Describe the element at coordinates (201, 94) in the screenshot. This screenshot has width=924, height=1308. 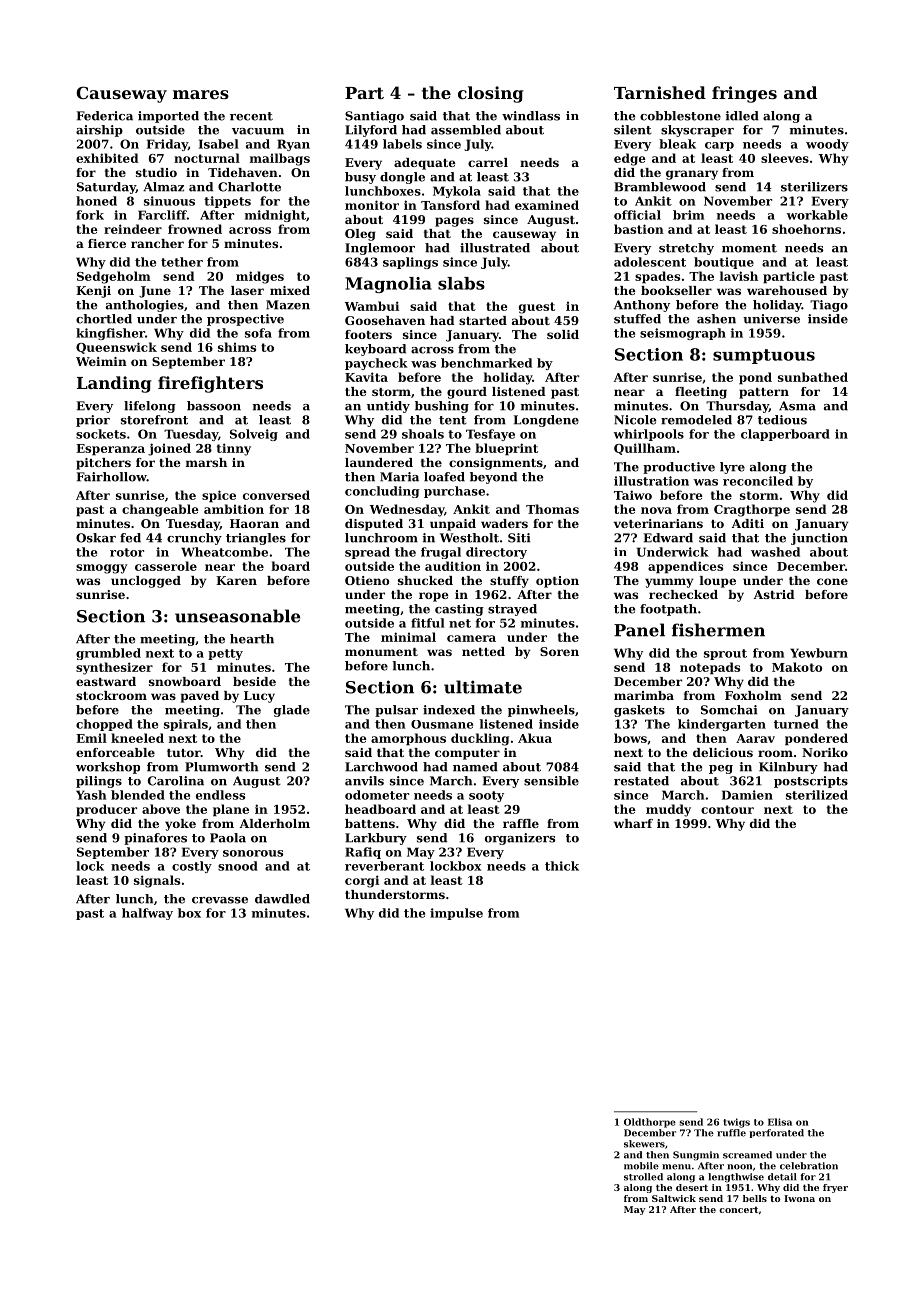
I see `mares` at that location.
